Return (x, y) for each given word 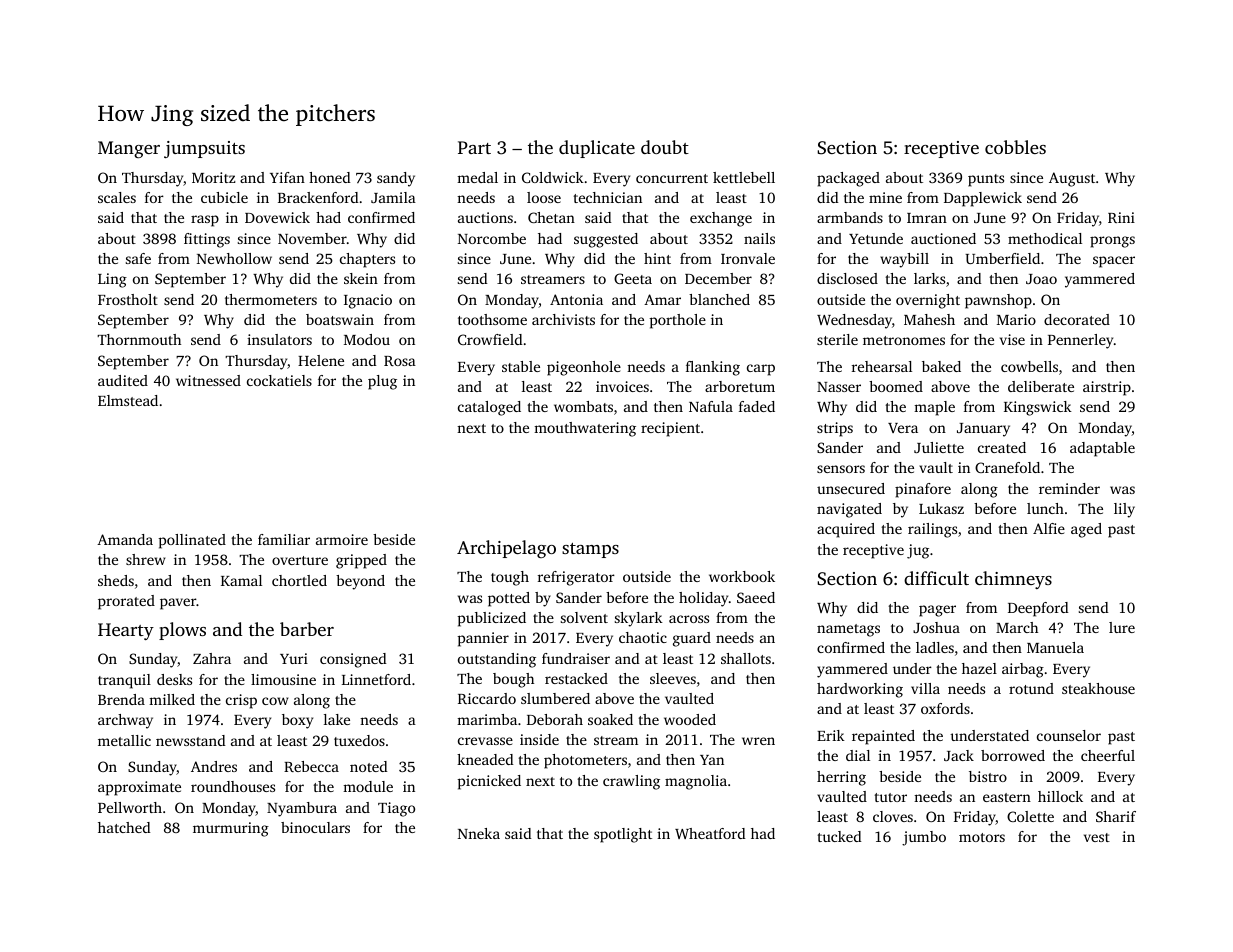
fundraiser (576, 658)
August (1072, 179)
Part (474, 147)
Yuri (294, 658)
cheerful (1108, 755)
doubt (665, 147)
